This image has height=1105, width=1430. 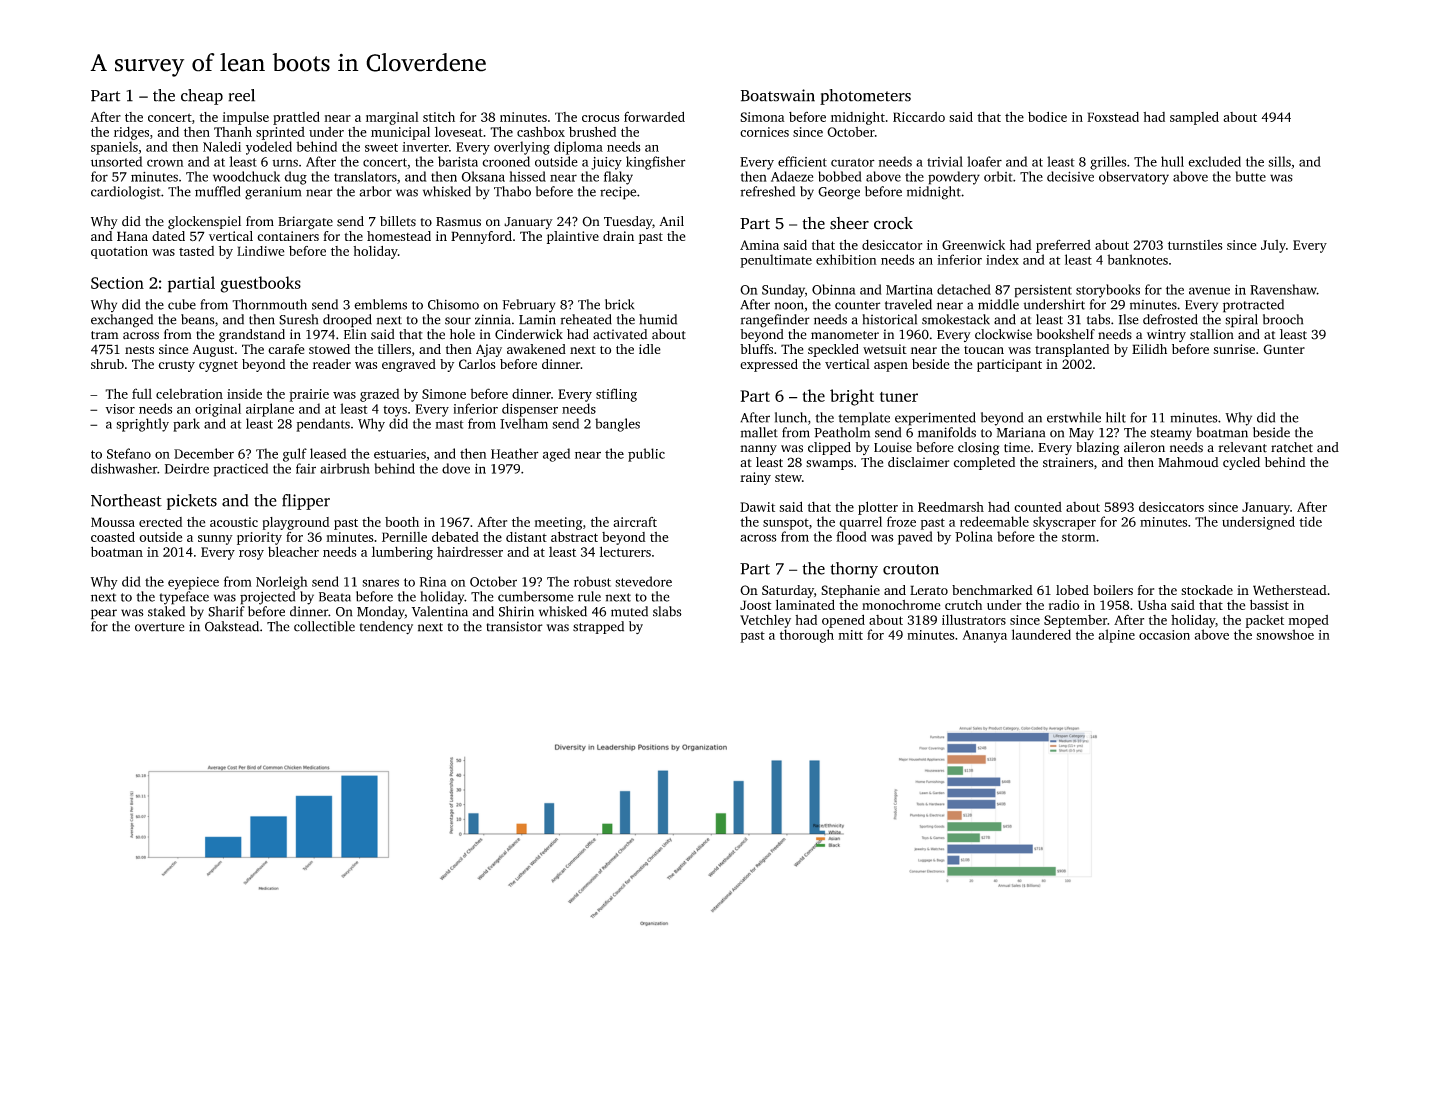 I want to click on efficient, so click(x=802, y=161).
